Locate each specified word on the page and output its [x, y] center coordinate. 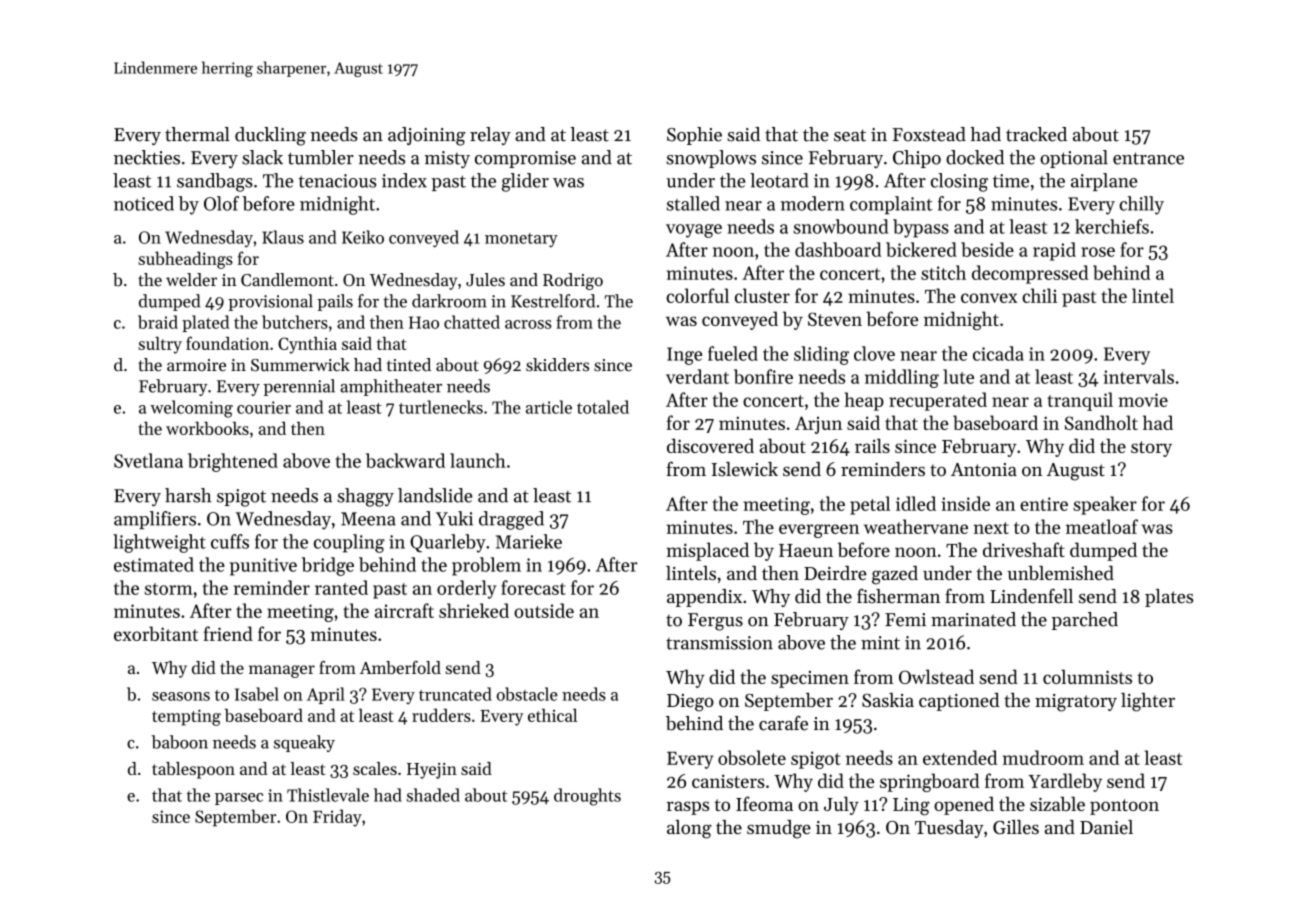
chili [1039, 295]
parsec [239, 799]
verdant [697, 376]
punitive [263, 567]
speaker [1105, 505]
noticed [144, 203]
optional [1074, 159]
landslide [435, 495]
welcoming [191, 409]
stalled [693, 203]
